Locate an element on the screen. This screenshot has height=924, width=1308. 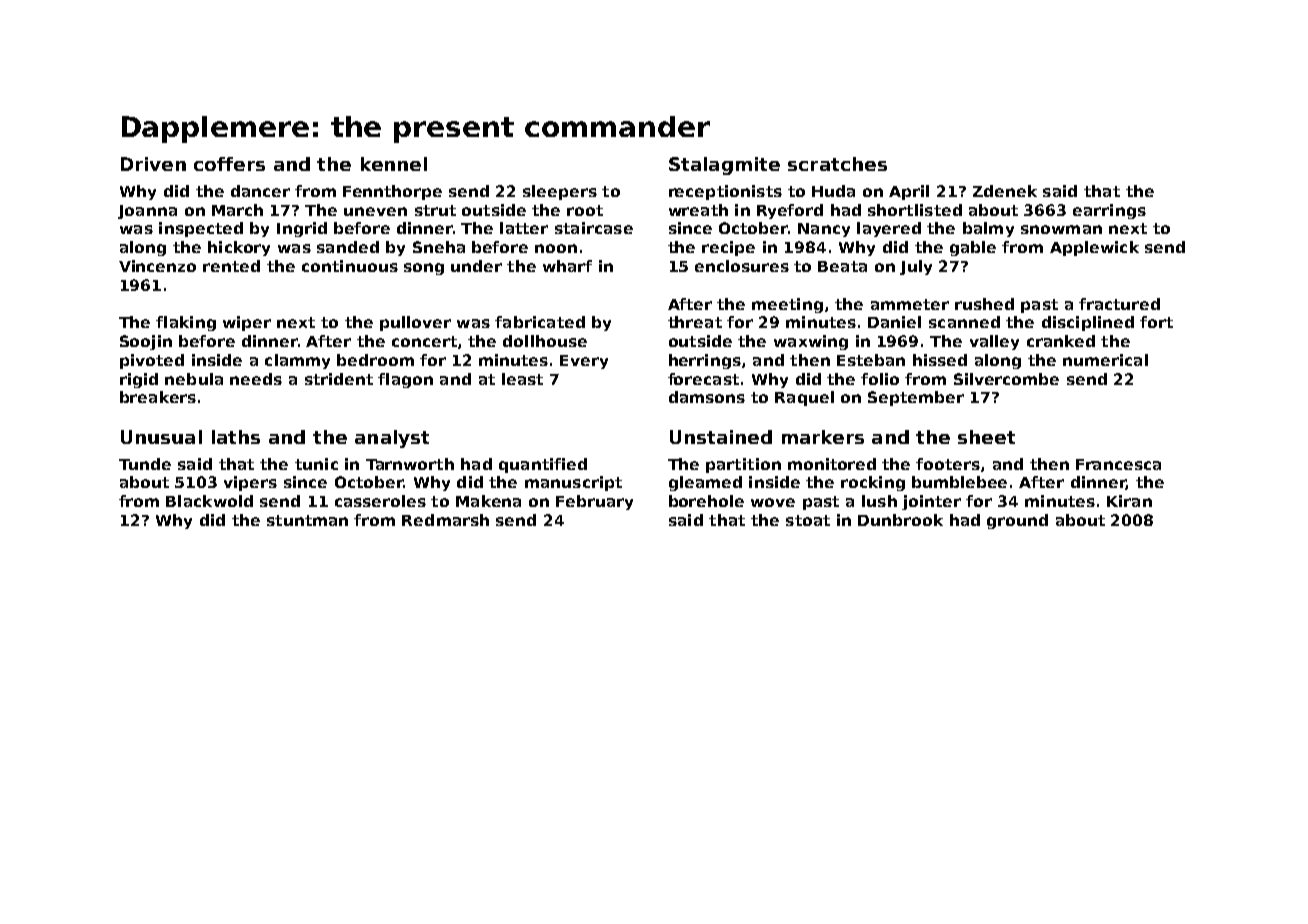
dancer is located at coordinates (260, 191).
